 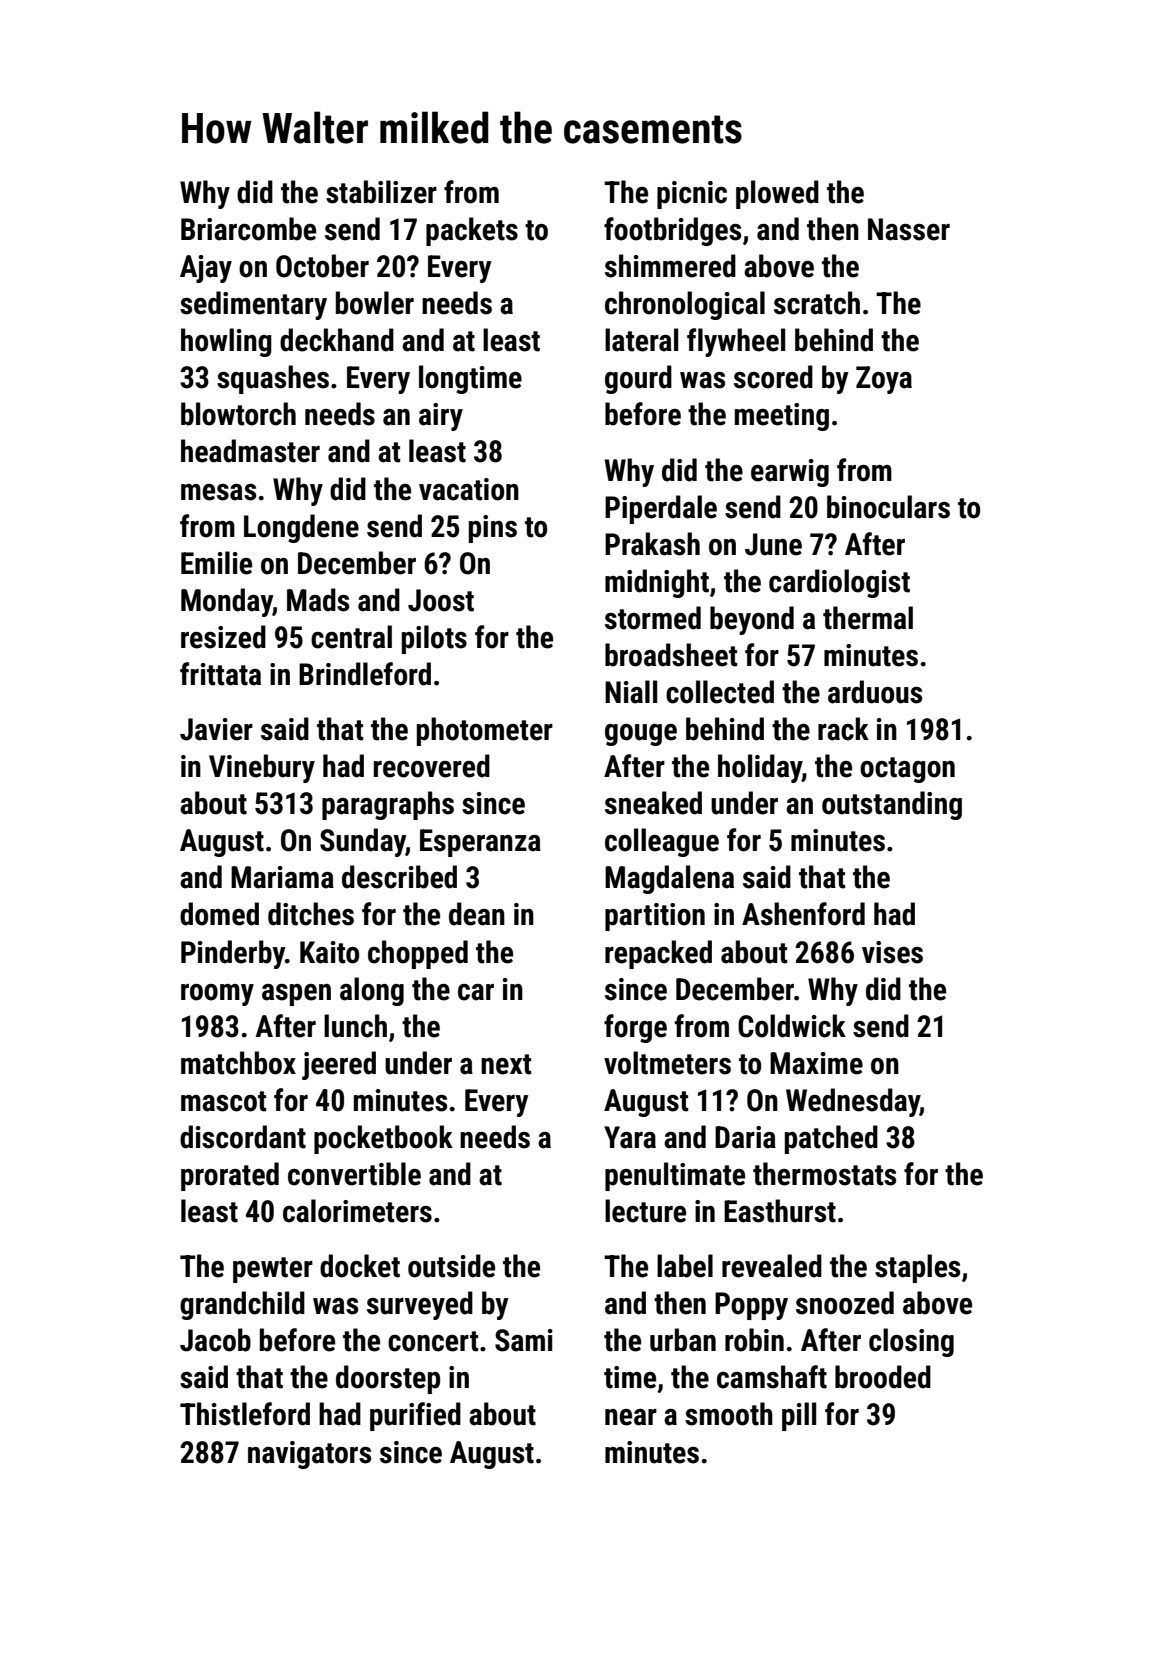 I want to click on Mariama, so click(x=282, y=877).
